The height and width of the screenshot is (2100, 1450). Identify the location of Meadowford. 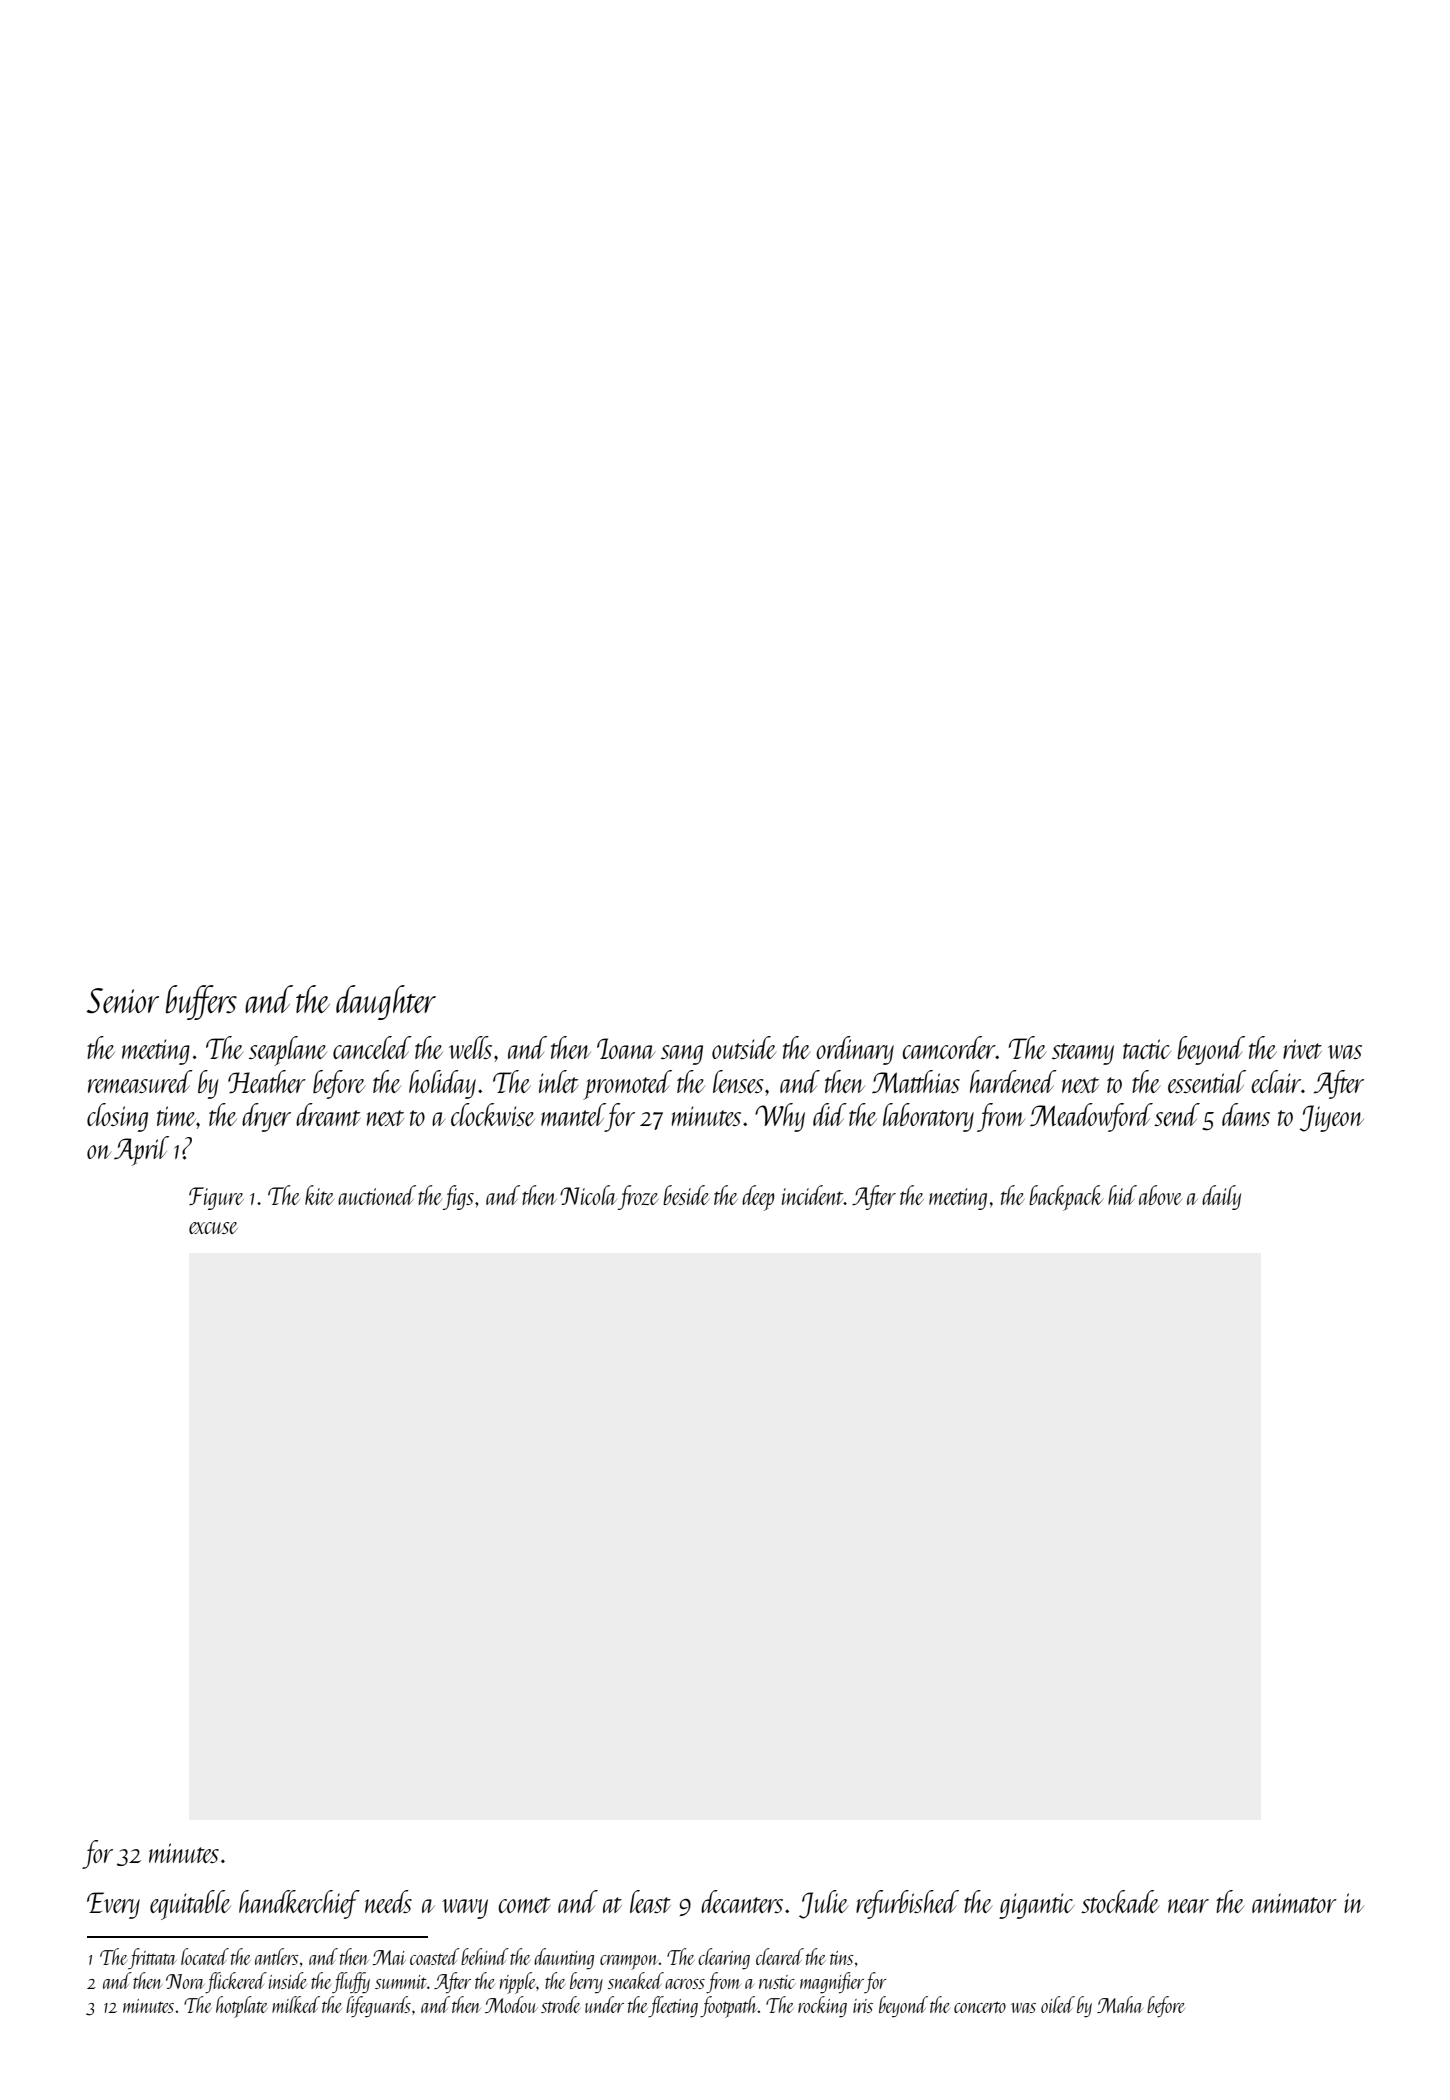
(1091, 1117).
